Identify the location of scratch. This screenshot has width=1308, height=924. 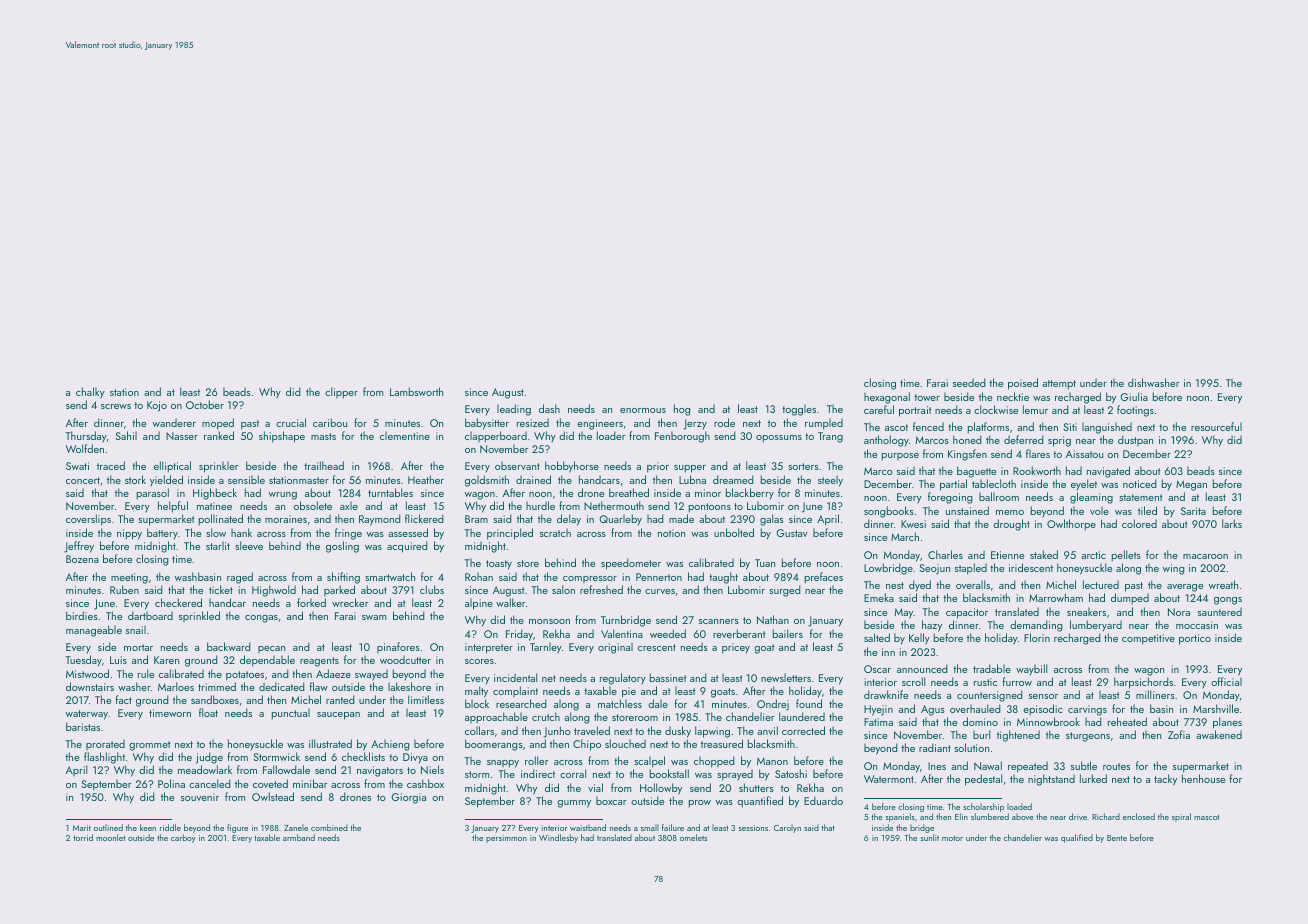
(555, 532).
